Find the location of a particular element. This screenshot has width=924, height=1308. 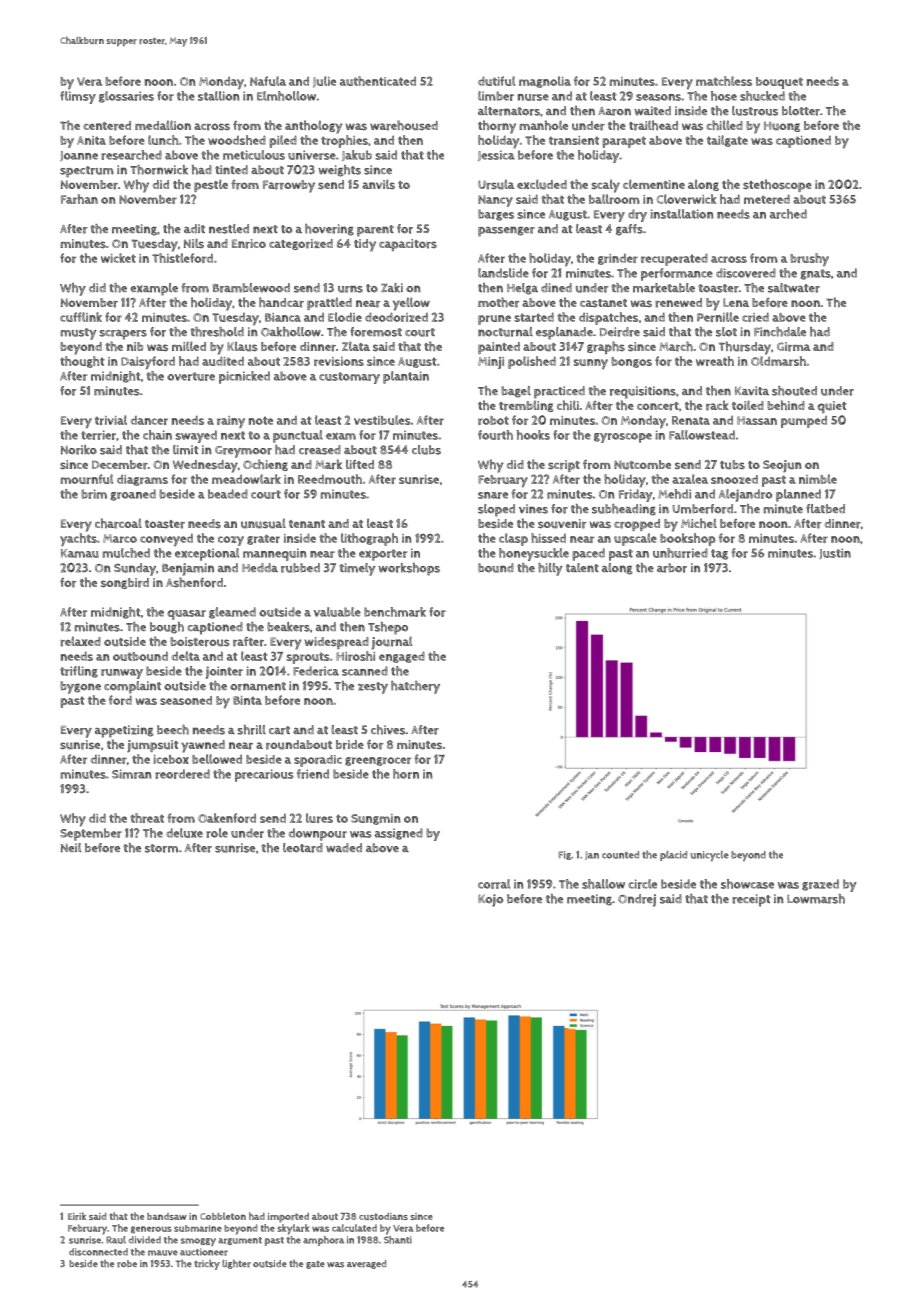

barges is located at coordinates (496, 215).
